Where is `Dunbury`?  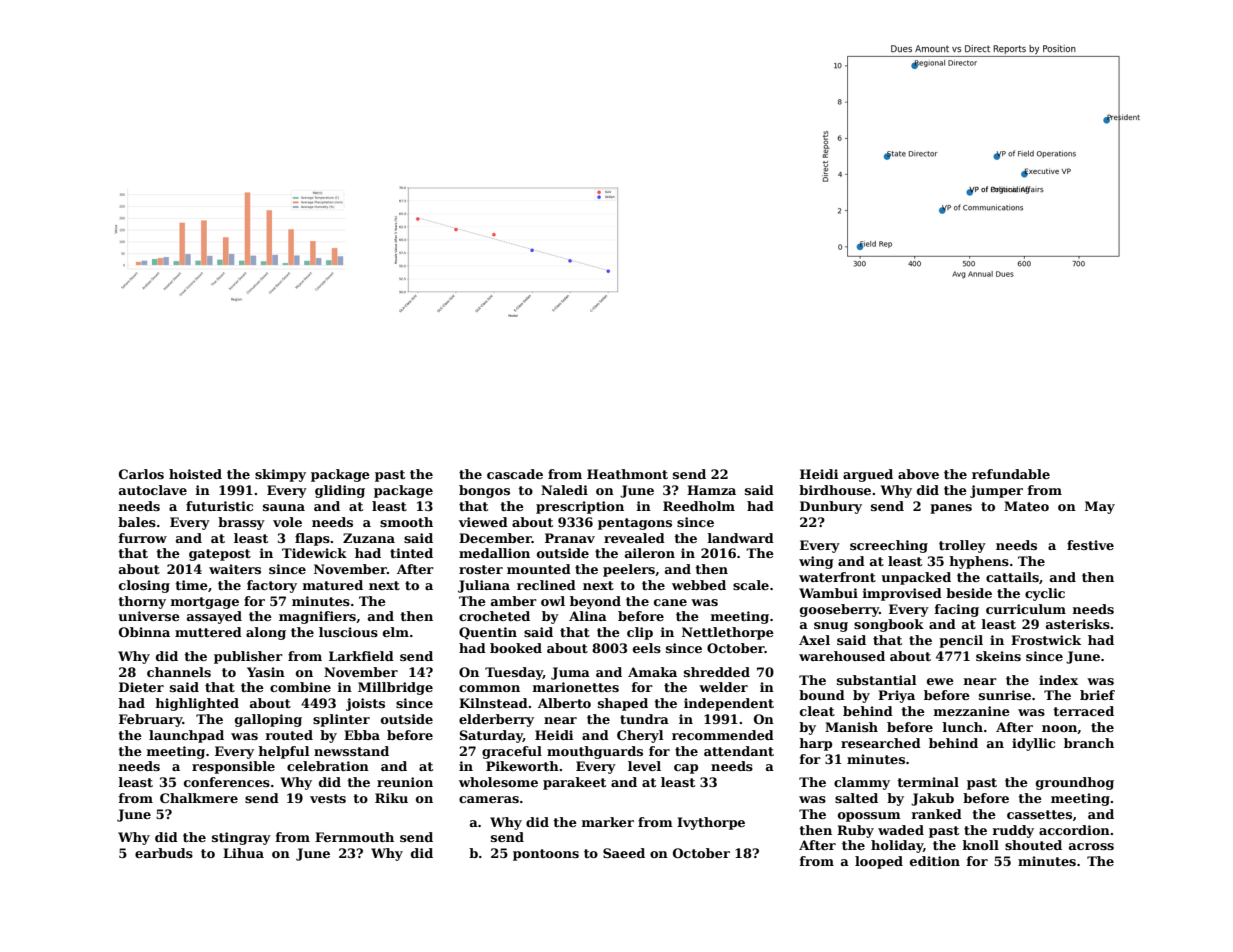 Dunbury is located at coordinates (831, 507).
